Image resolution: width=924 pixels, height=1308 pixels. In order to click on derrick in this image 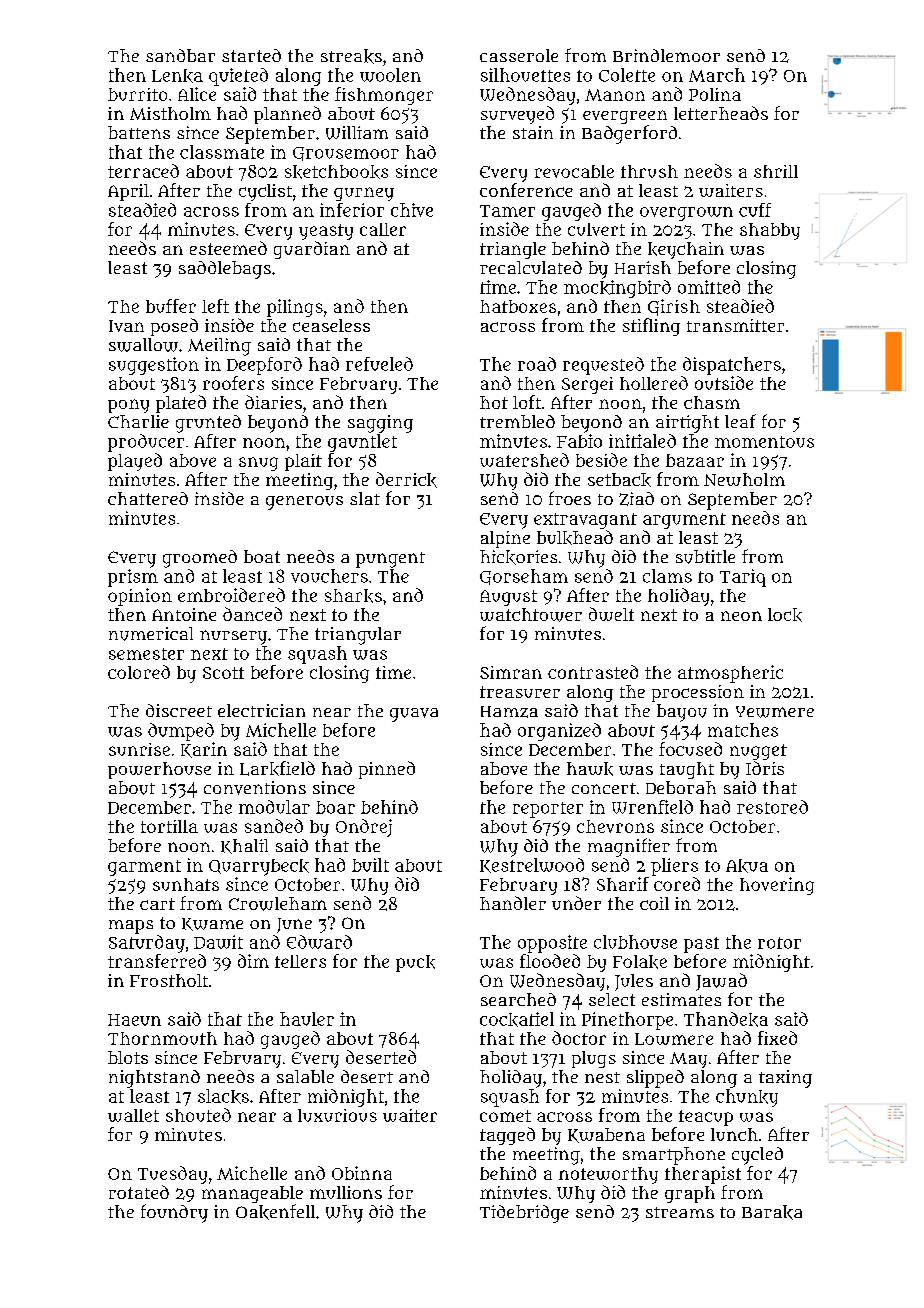, I will do `click(406, 480)`.
